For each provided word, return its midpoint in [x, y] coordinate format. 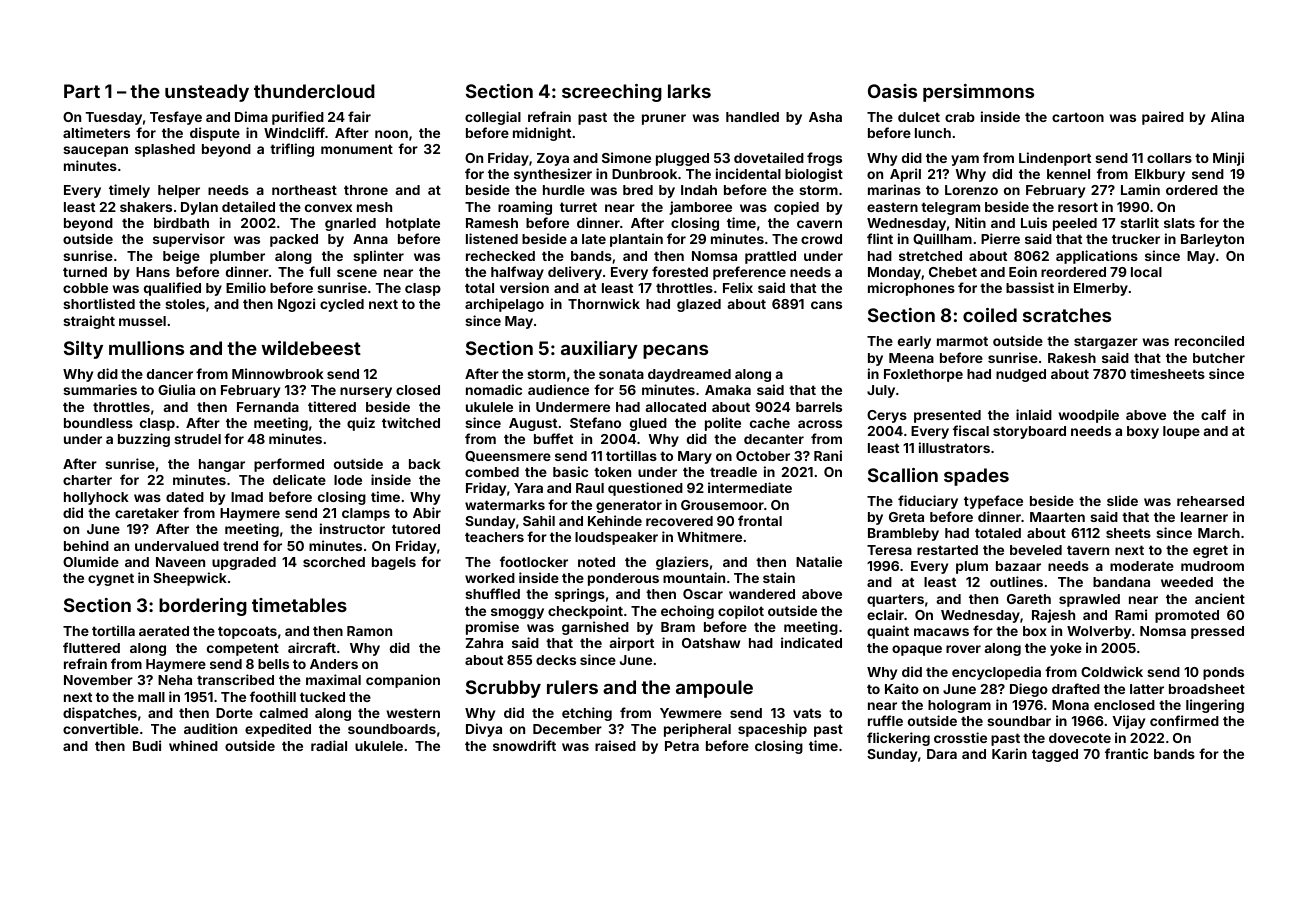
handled [752, 117]
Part [82, 91]
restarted [947, 550]
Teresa [889, 550]
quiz [361, 424]
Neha [175, 680]
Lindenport [1055, 159]
